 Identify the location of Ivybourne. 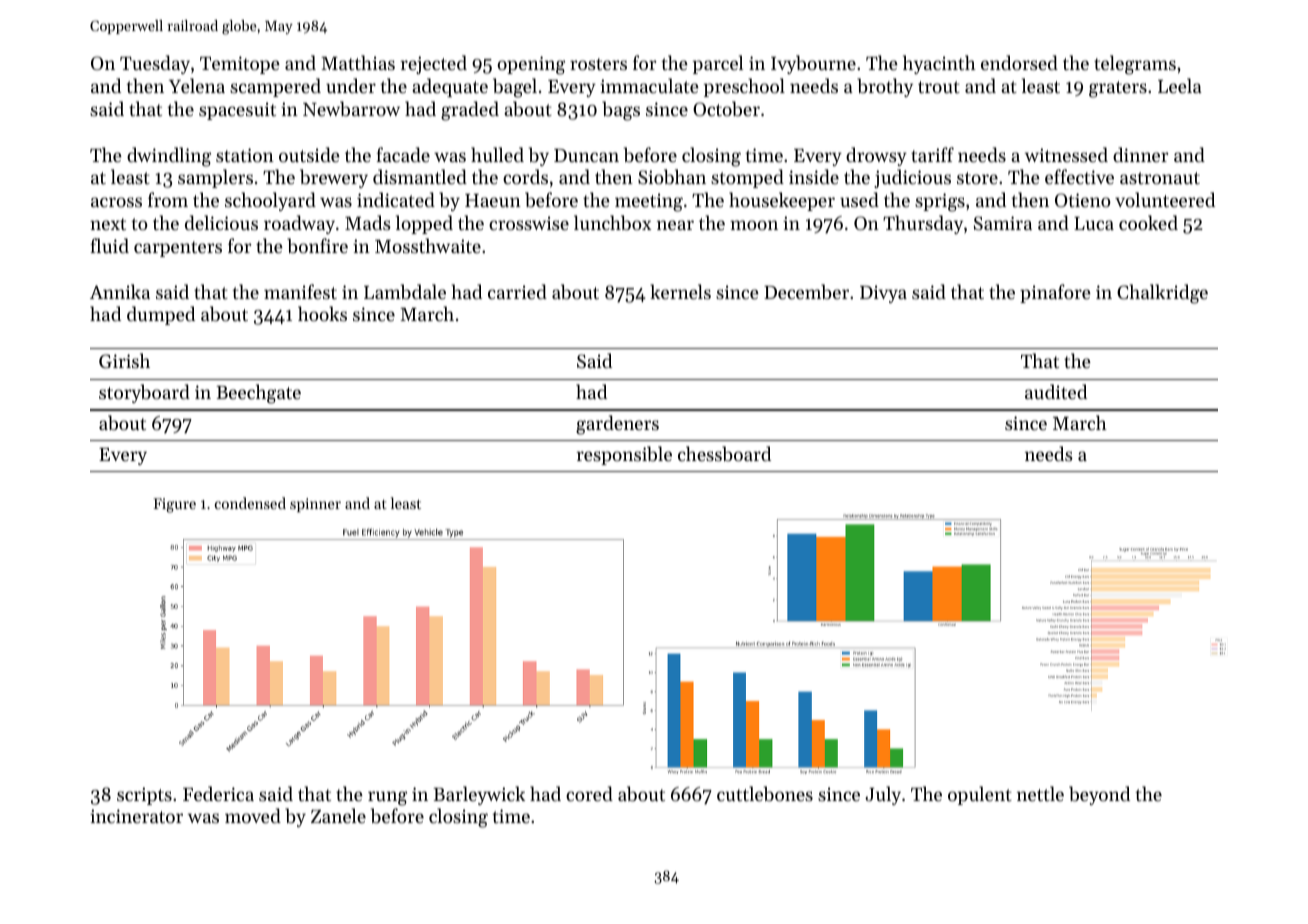
(813, 64).
